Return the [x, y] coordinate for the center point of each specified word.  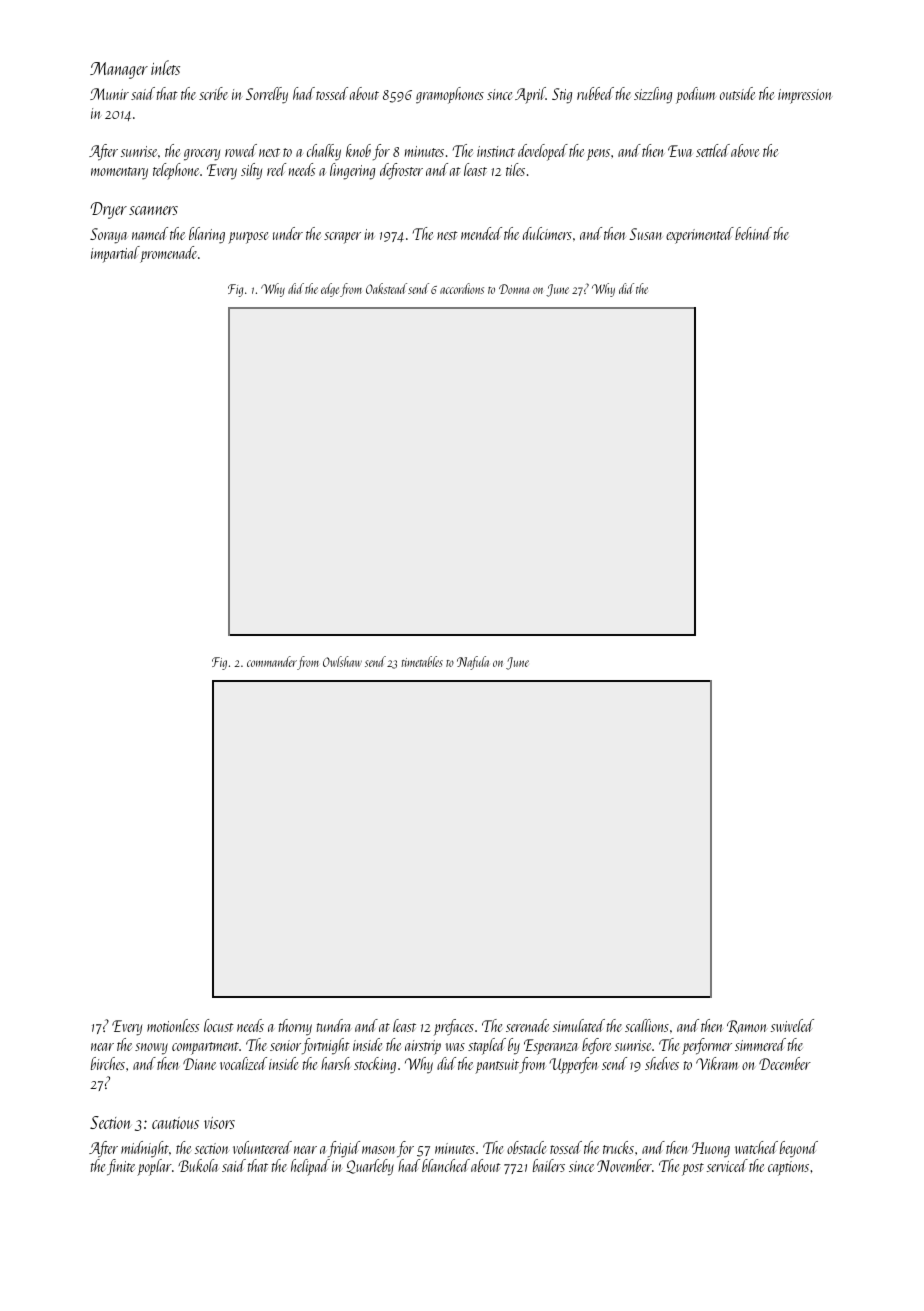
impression [805, 96]
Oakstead [386, 288]
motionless [173, 1025]
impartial [115, 254]
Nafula [473, 663]
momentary [119, 173]
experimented [700, 235]
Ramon [747, 1027]
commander [272, 661]
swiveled [792, 1025]
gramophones [450, 95]
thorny [295, 1027]
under [288, 233]
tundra [333, 1025]
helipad [310, 1167]
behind [753, 233]
